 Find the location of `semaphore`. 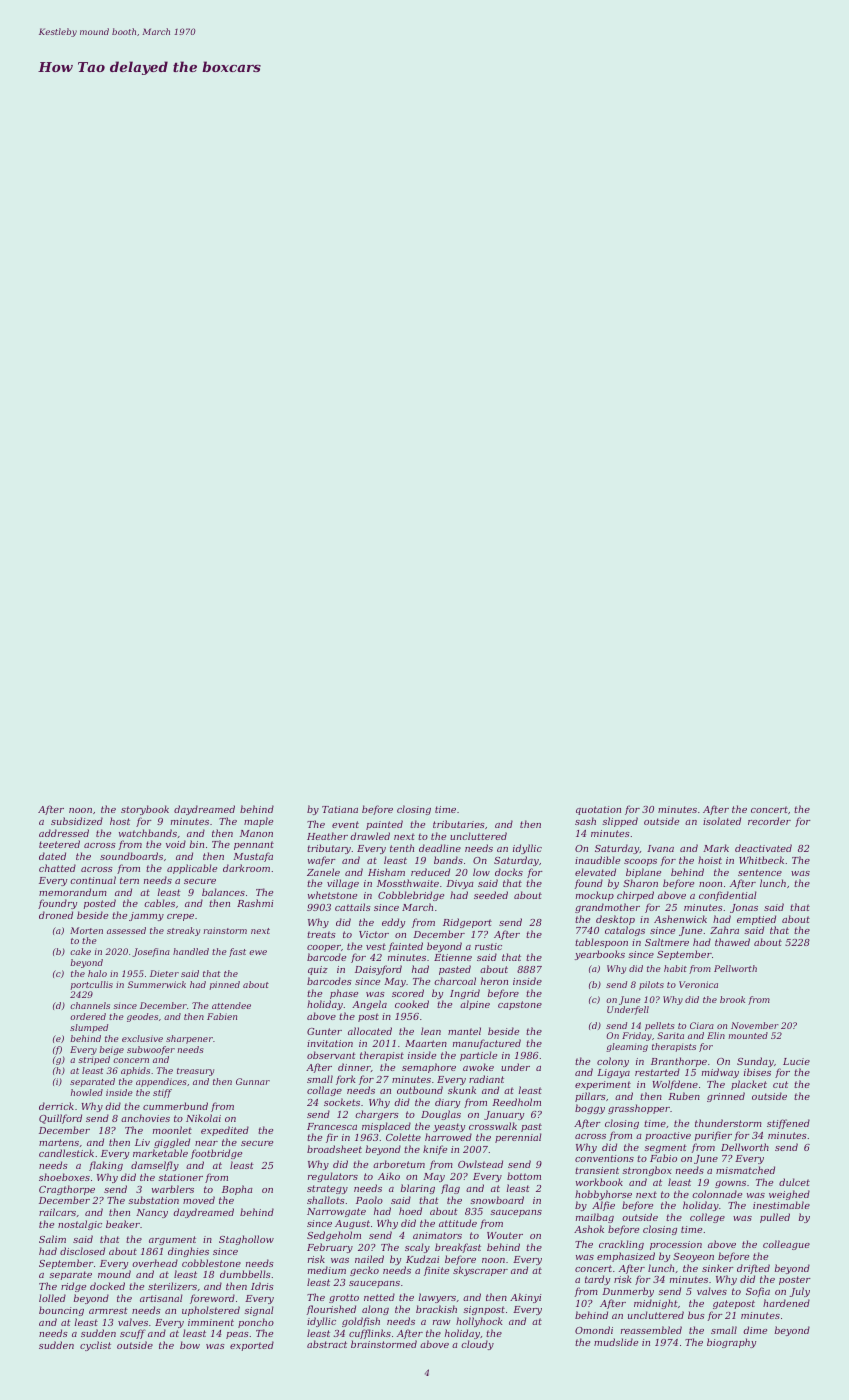

semaphore is located at coordinates (429, 1068).
